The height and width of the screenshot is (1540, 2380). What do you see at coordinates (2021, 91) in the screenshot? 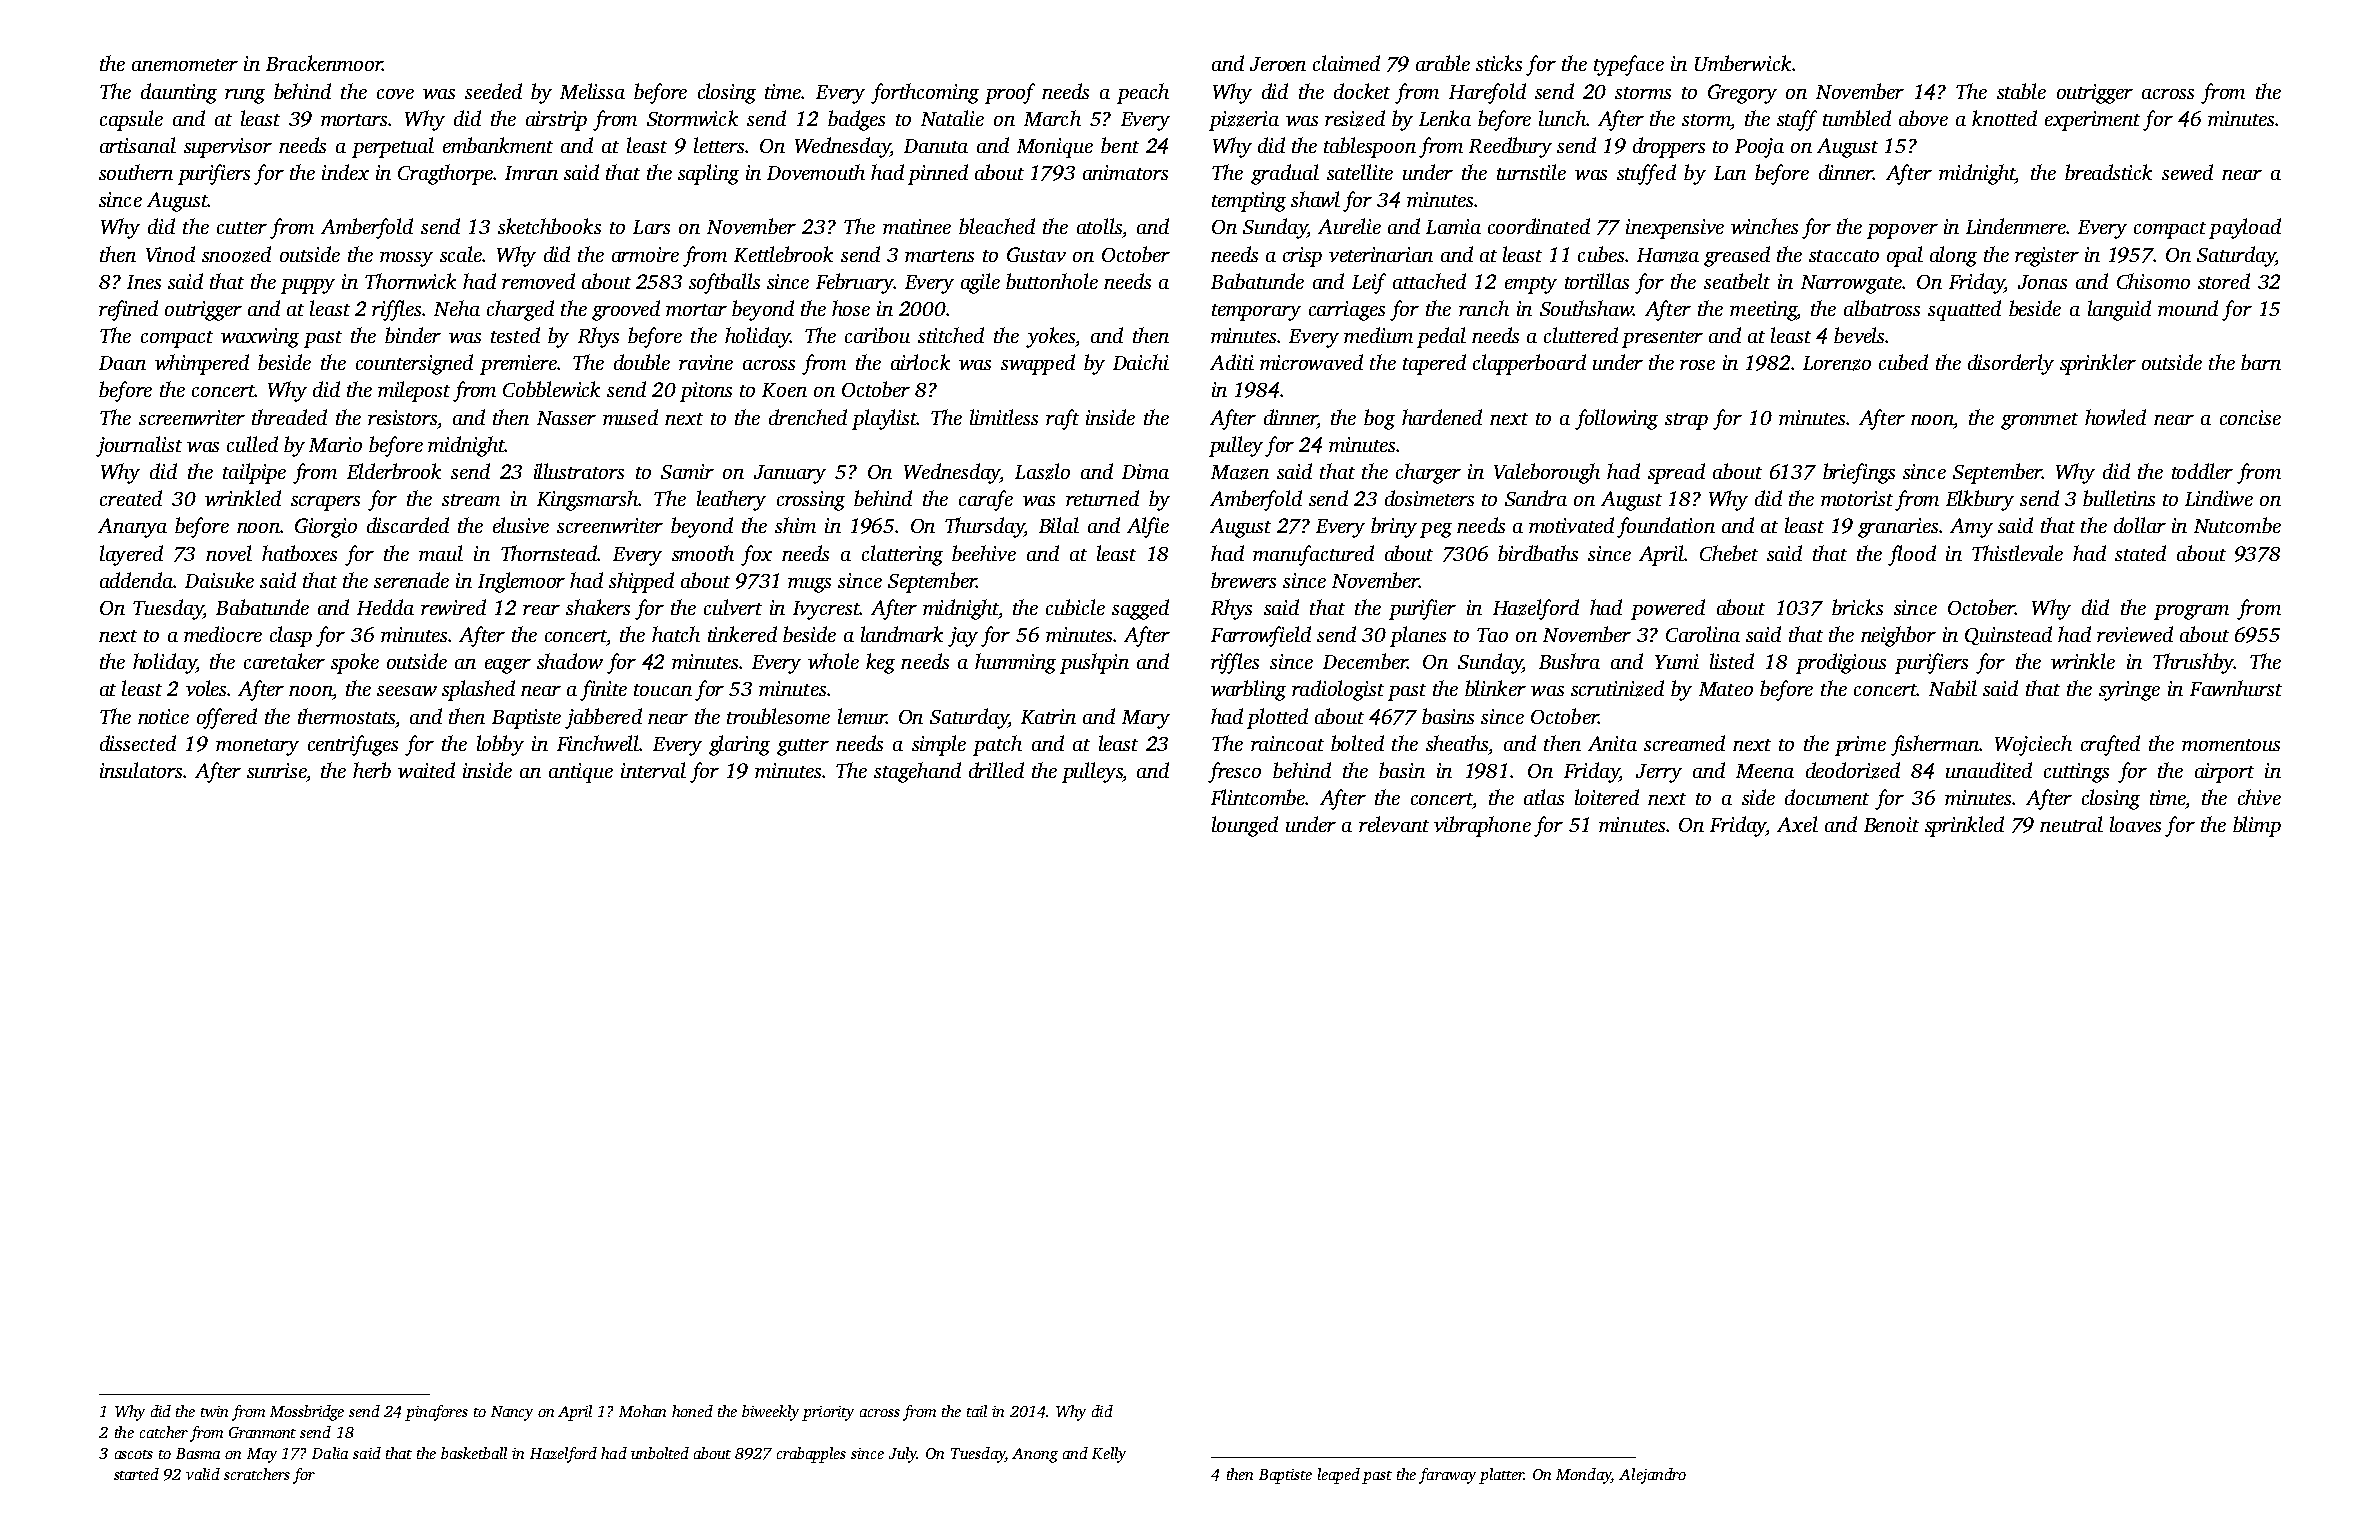
I see `stable` at bounding box center [2021, 91].
